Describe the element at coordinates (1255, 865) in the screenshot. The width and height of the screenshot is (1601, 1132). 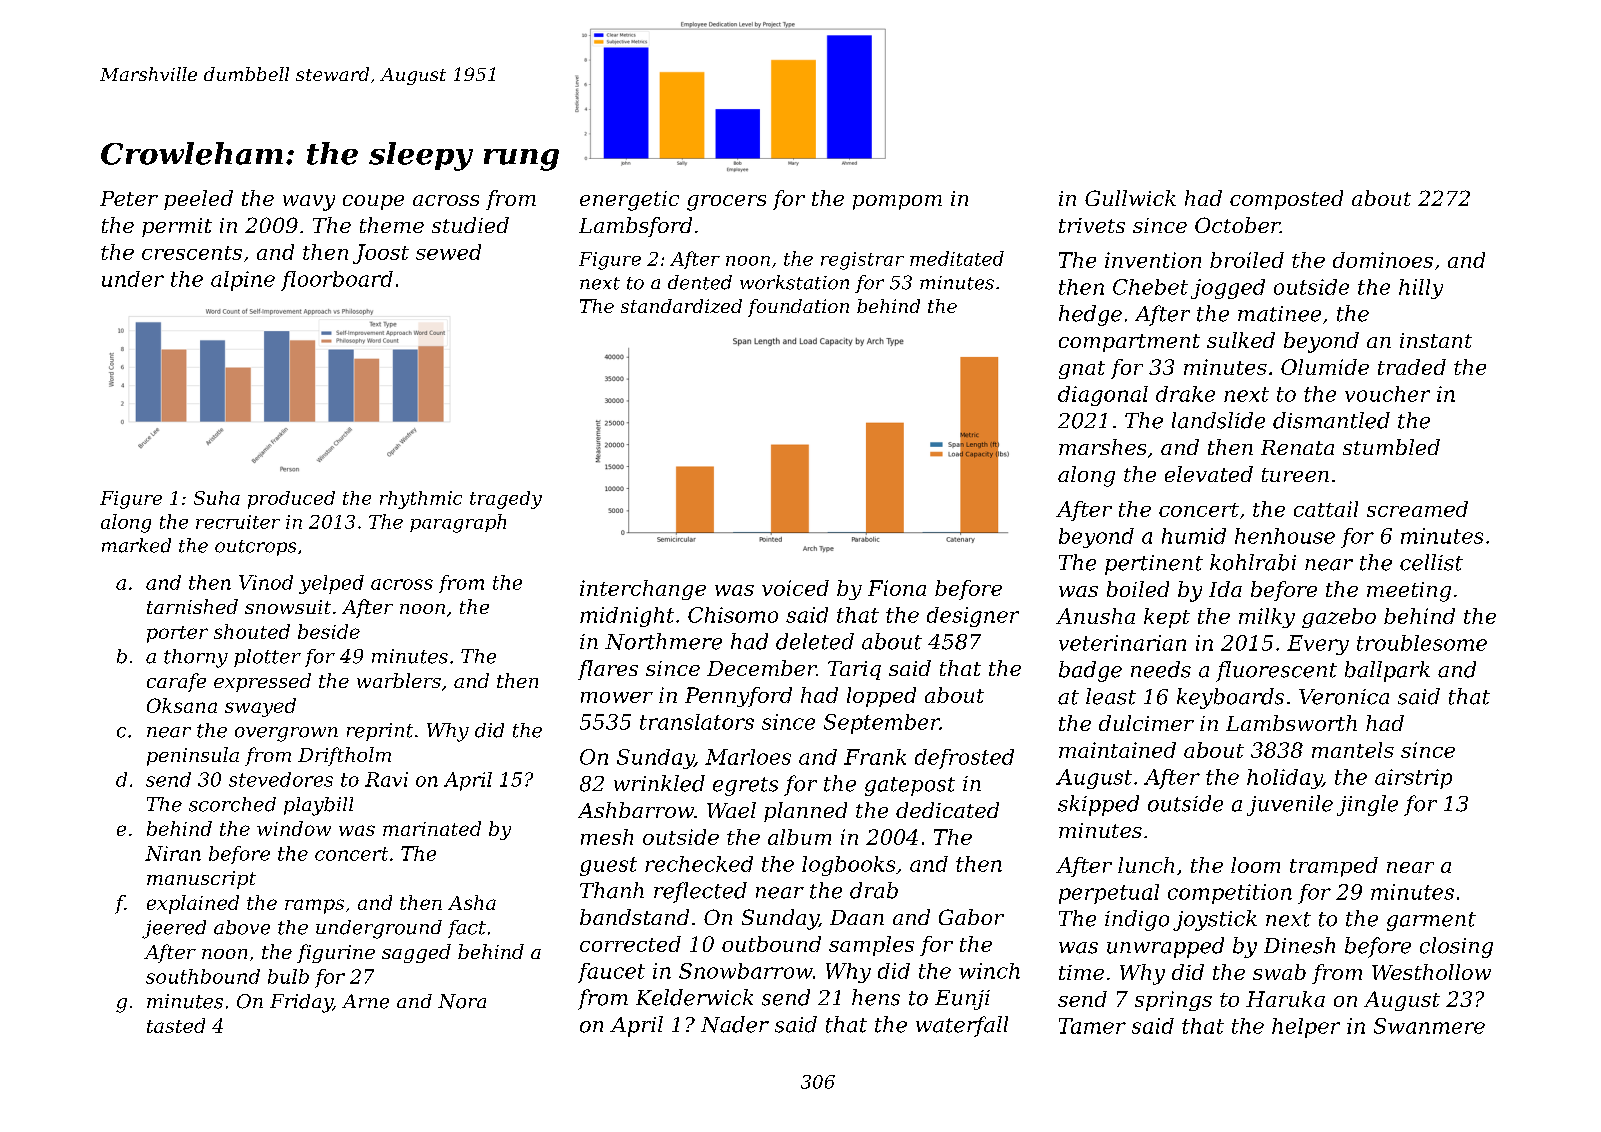
I see `loom` at that location.
